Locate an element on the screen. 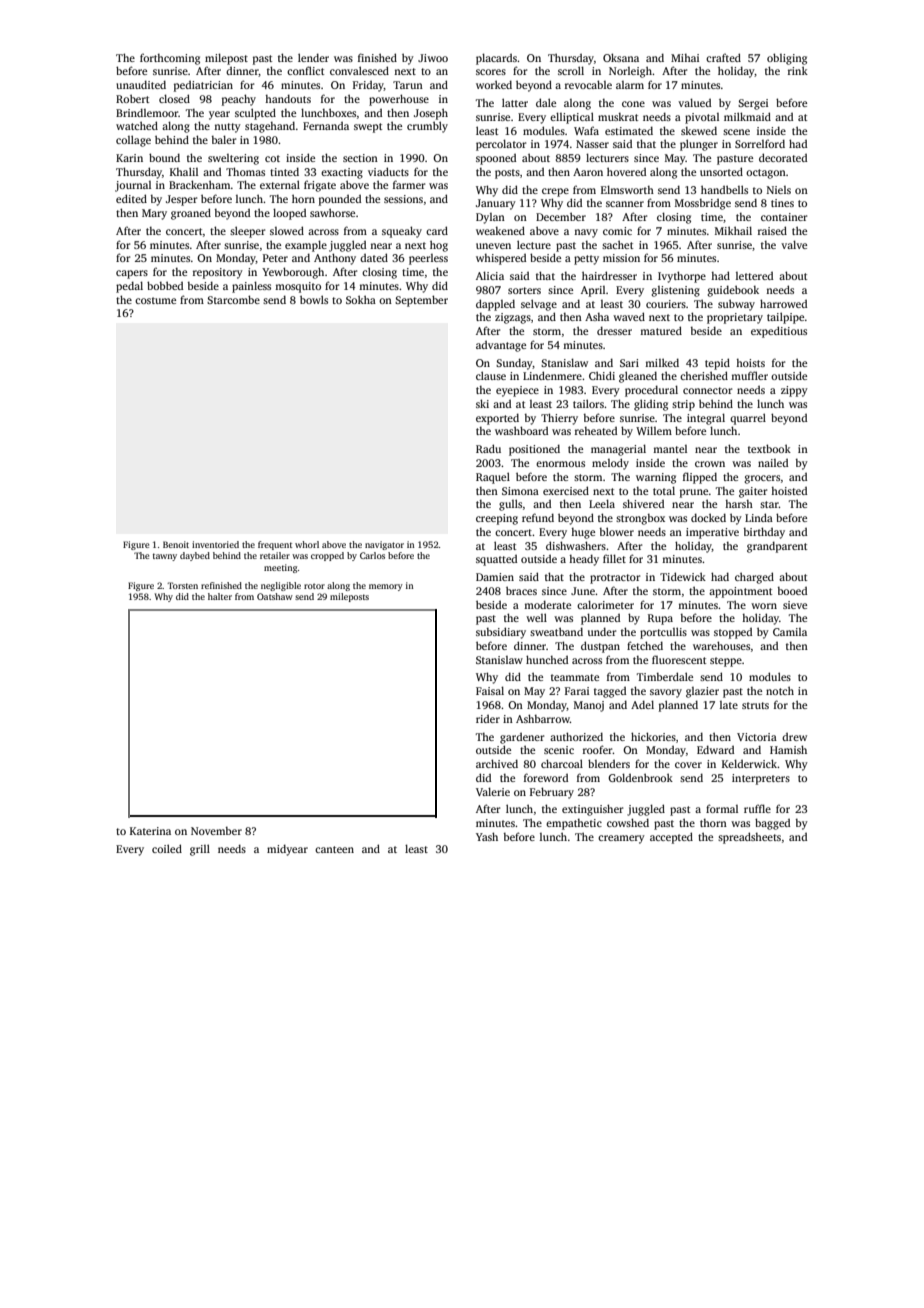 The height and width of the screenshot is (1308, 924). stopped is located at coordinates (733, 633).
